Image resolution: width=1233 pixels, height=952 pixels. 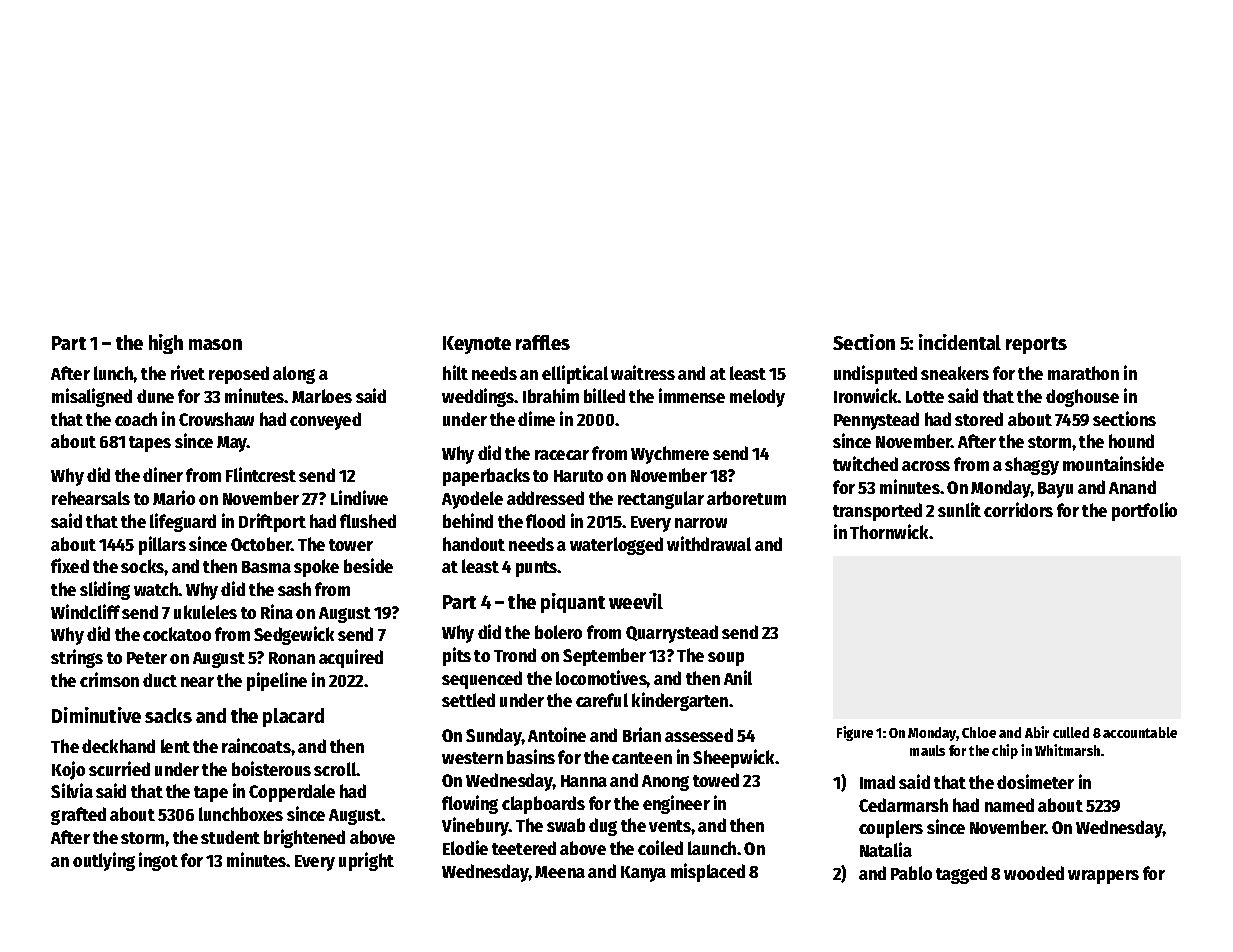 I want to click on incidental, so click(x=960, y=342).
